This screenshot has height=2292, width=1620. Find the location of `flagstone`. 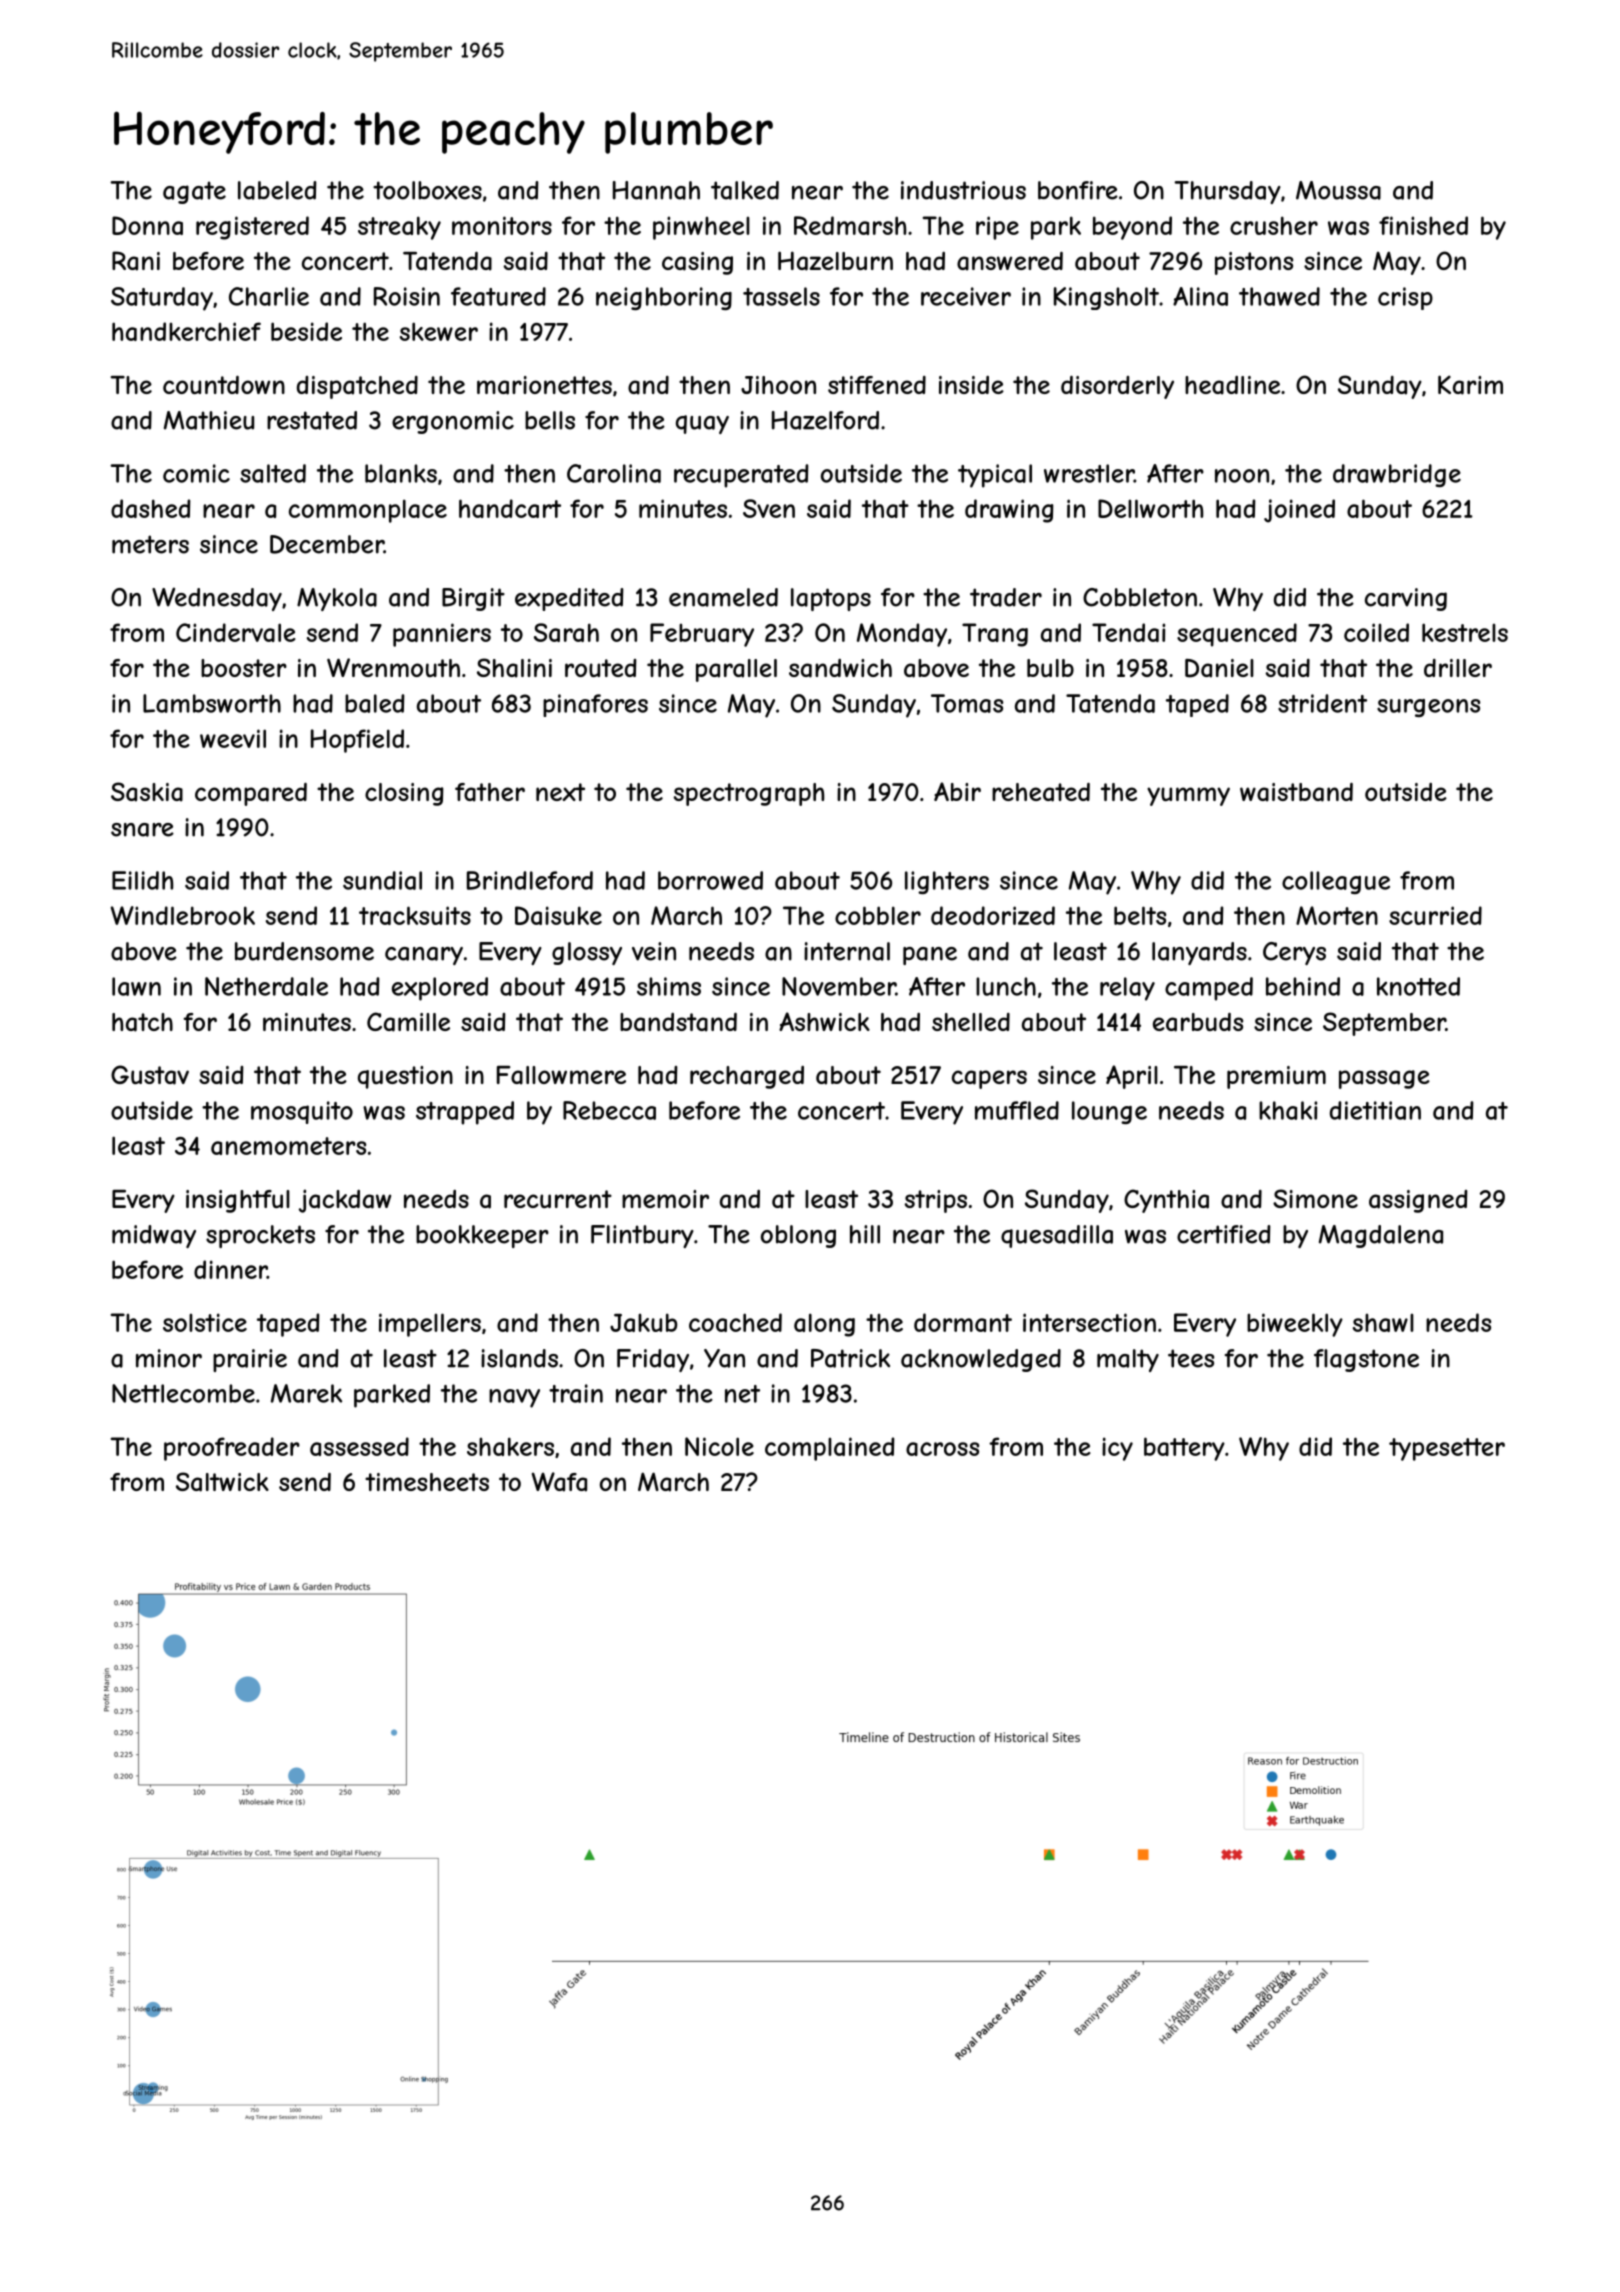

flagstone is located at coordinates (1366, 1360).
